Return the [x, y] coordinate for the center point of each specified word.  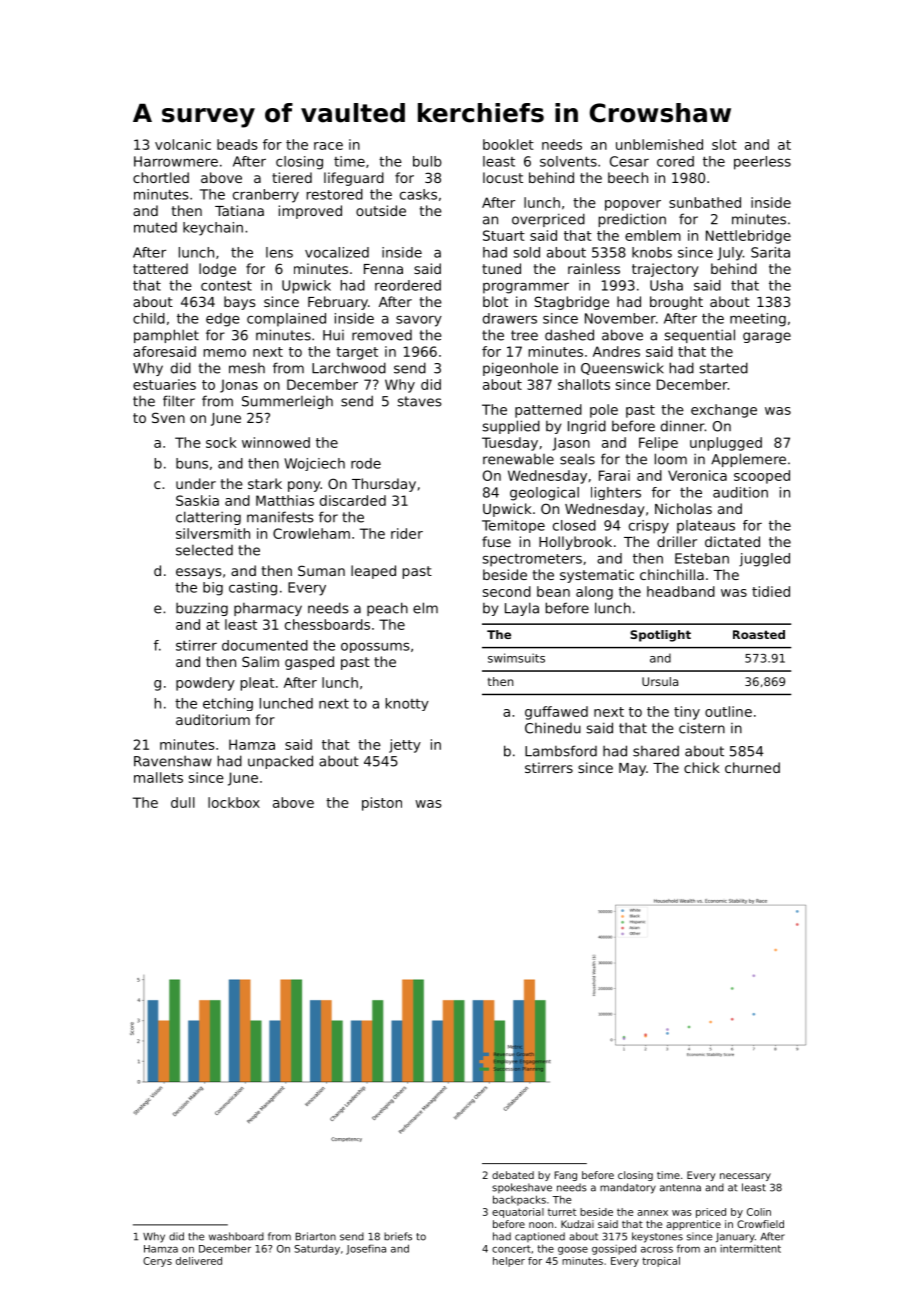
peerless [762, 163]
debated [513, 1175]
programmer [526, 288]
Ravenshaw [173, 761]
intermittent [750, 1249]
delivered [199, 1261]
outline [728, 711]
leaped [373, 572]
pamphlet [166, 336]
